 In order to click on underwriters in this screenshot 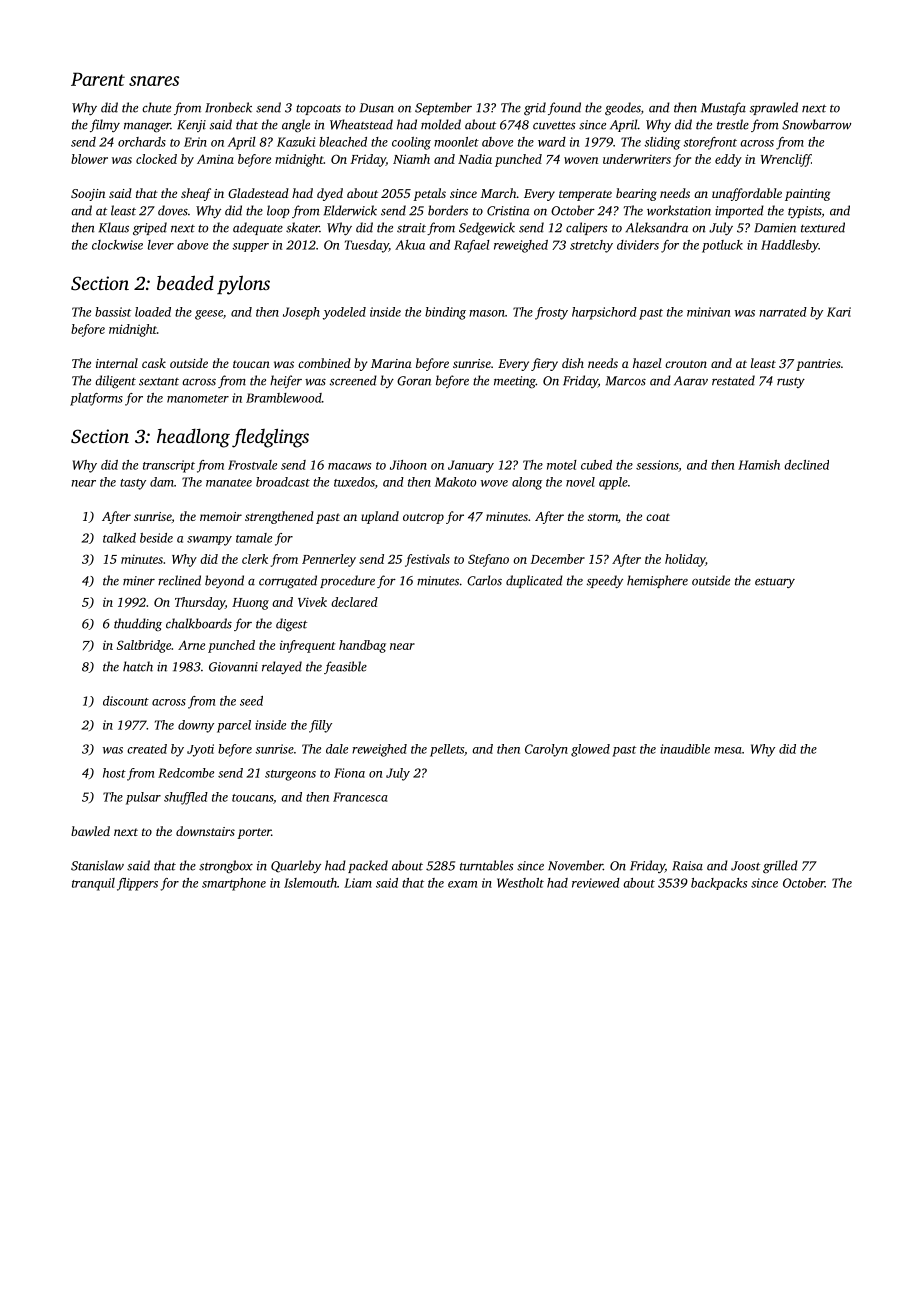, I will do `click(637, 159)`.
